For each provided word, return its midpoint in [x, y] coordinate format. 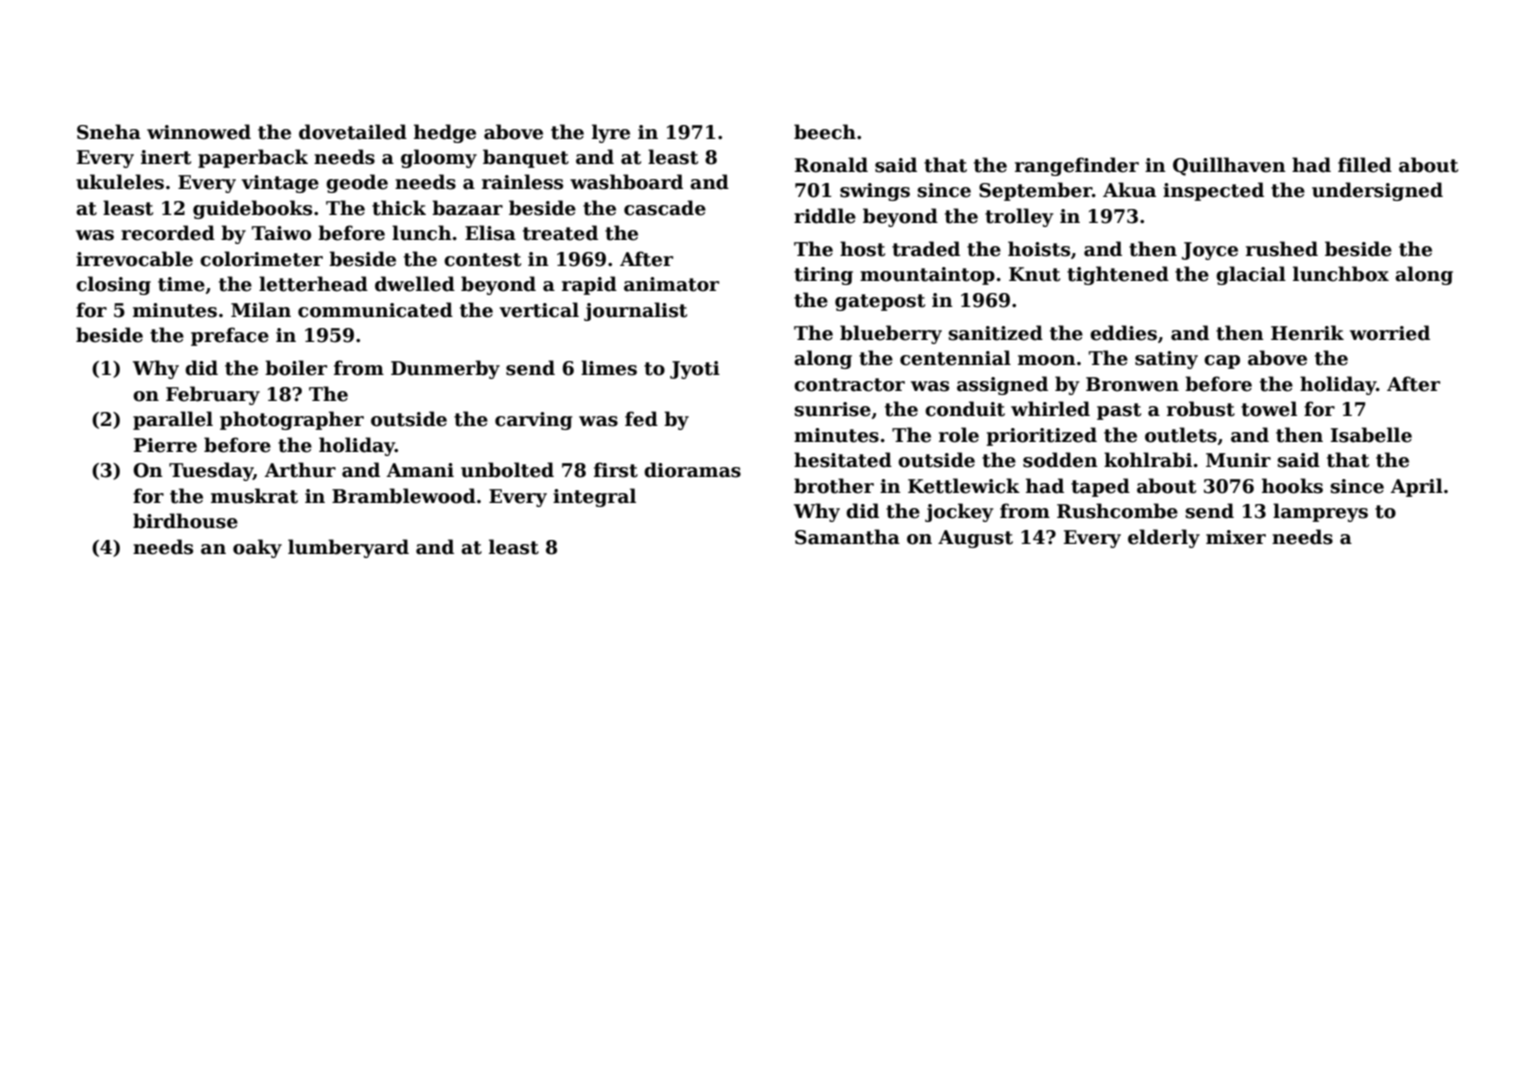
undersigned [1377, 191]
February [213, 395]
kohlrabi [1148, 460]
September [1035, 191]
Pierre [165, 445]
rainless [522, 182]
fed [641, 419]
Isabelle [1371, 435]
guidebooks [252, 209]
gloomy [439, 158]
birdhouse [185, 521]
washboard [626, 182]
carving [534, 421]
